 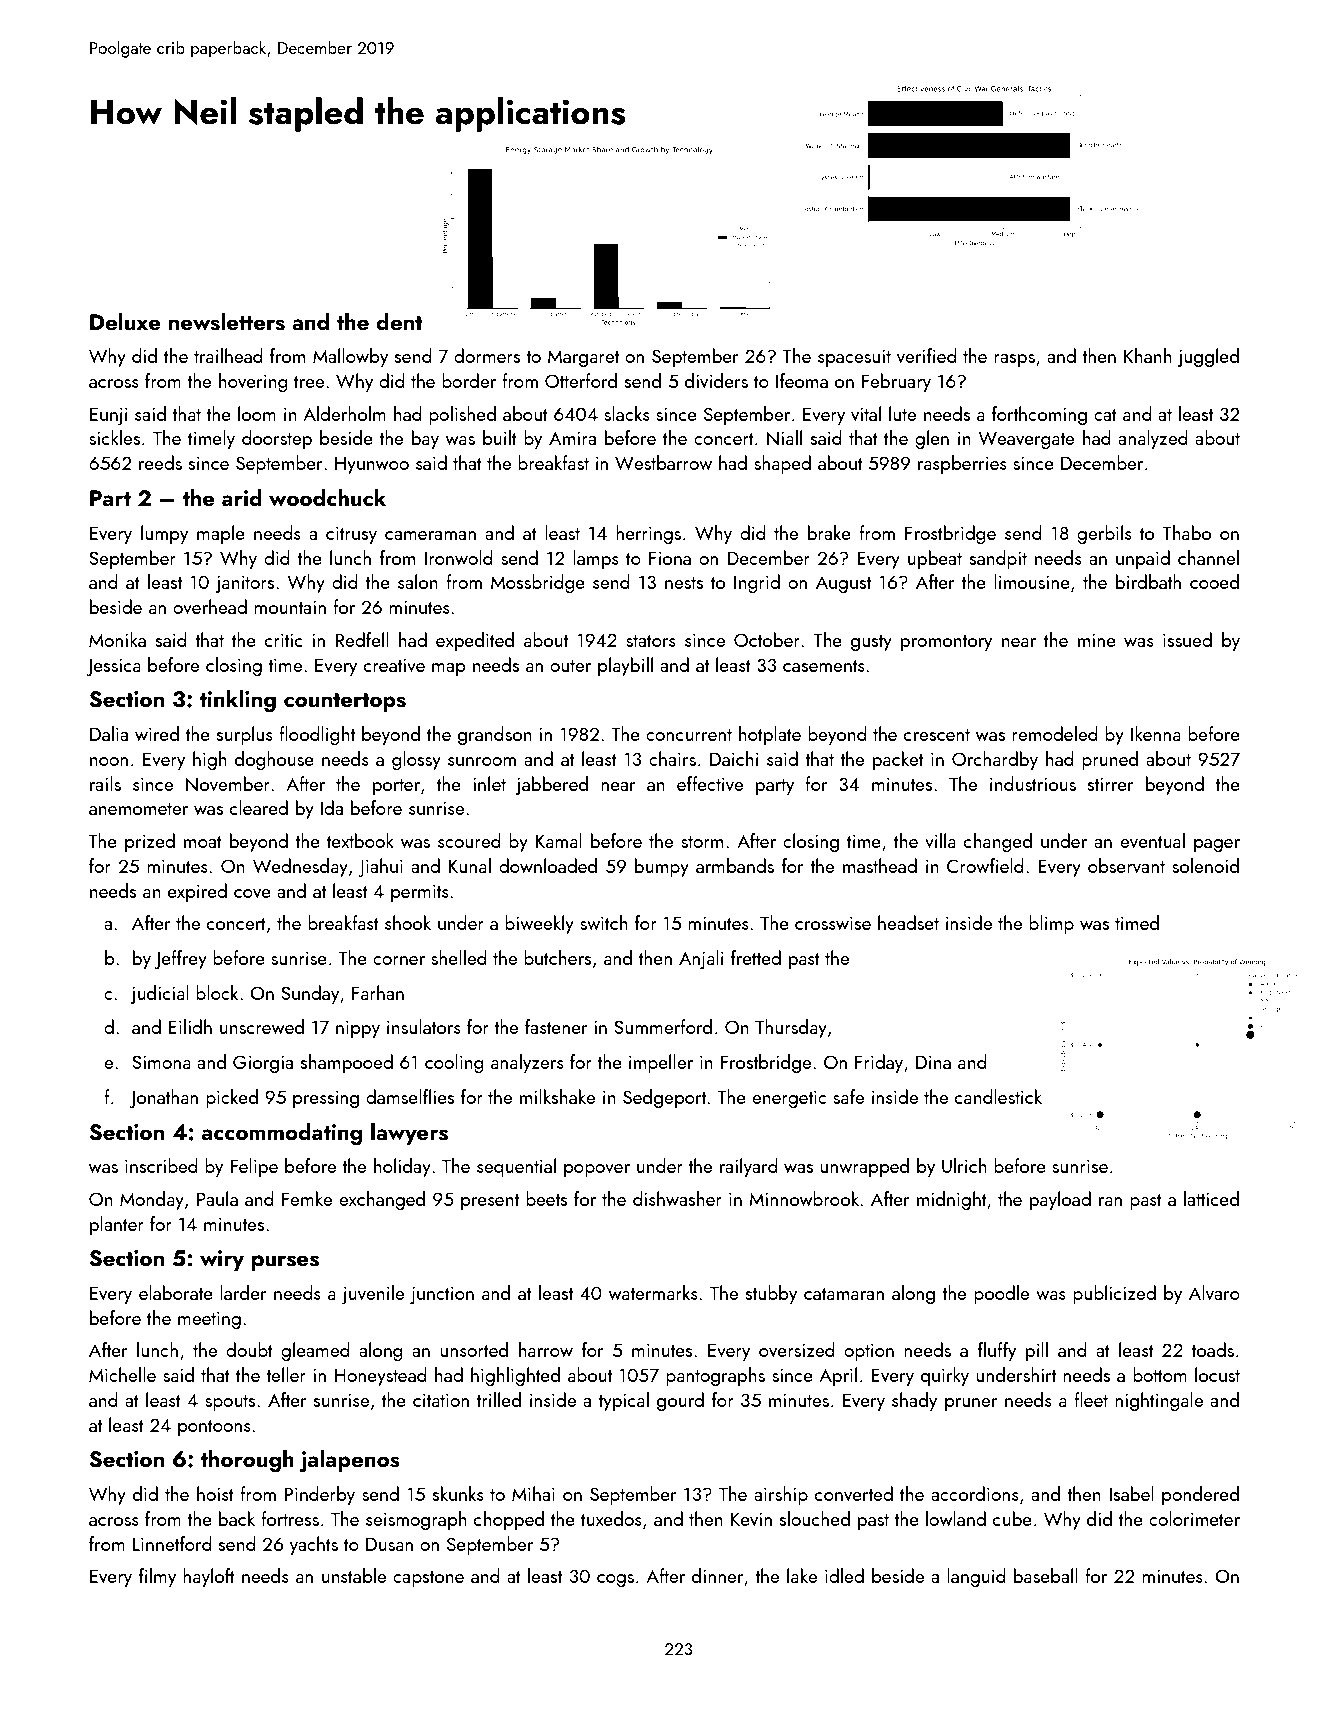 I want to click on storm, so click(x=702, y=842).
